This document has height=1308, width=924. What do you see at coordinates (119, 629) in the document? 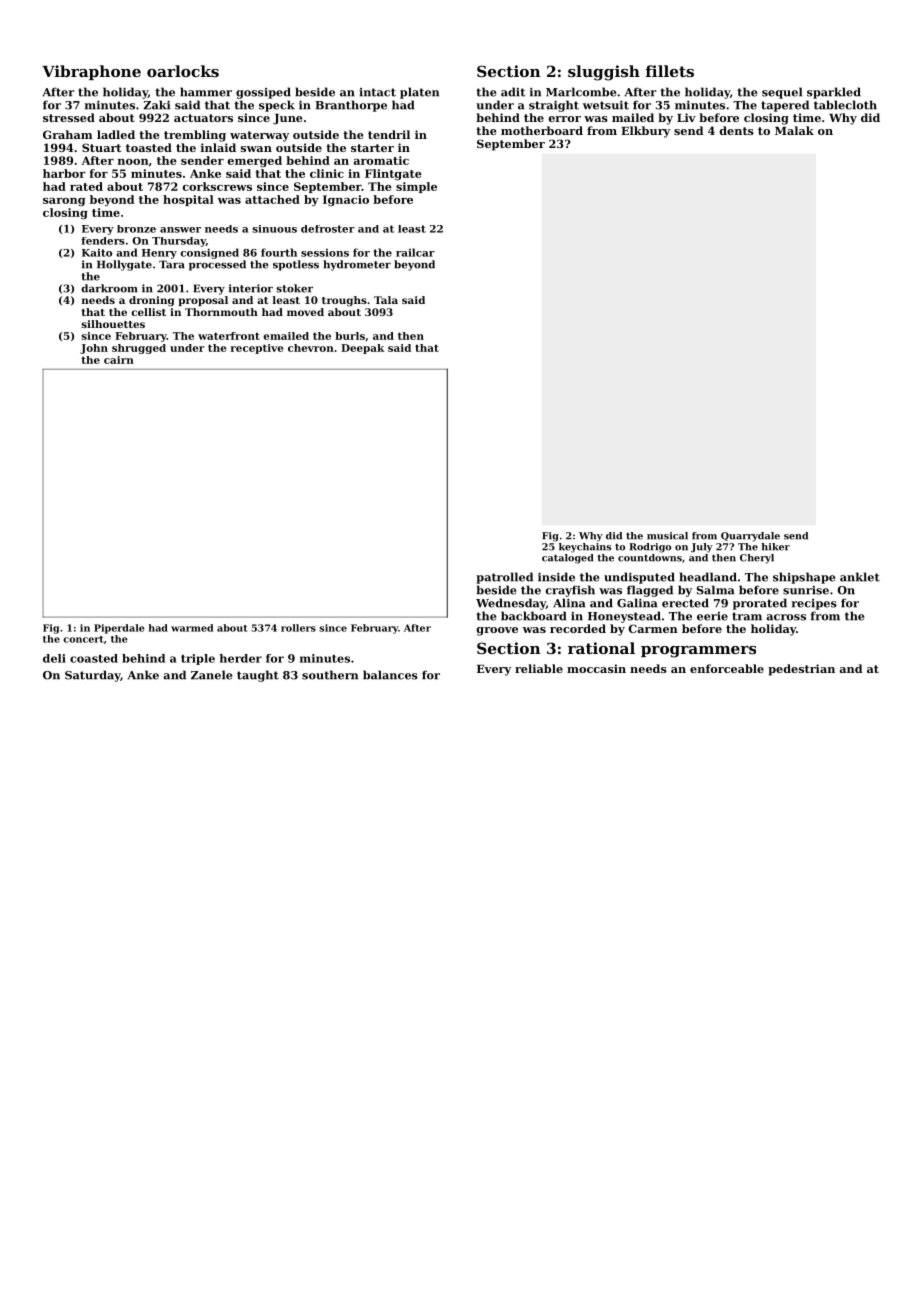
I see `Piperdale` at bounding box center [119, 629].
